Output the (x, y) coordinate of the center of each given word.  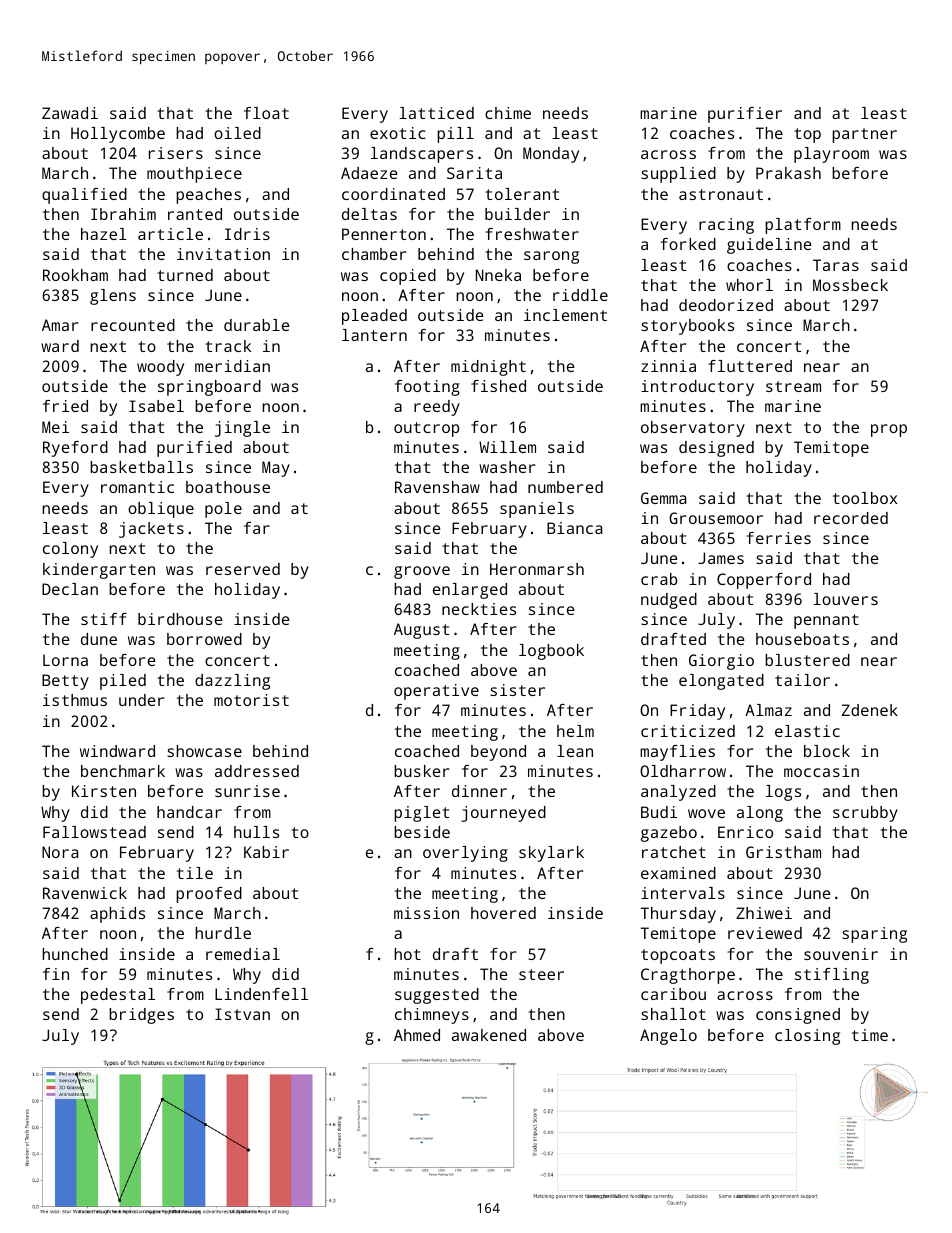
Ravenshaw (437, 487)
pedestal (118, 996)
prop (889, 430)
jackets (151, 530)
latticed (436, 113)
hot (407, 954)
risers (176, 153)
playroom (831, 155)
